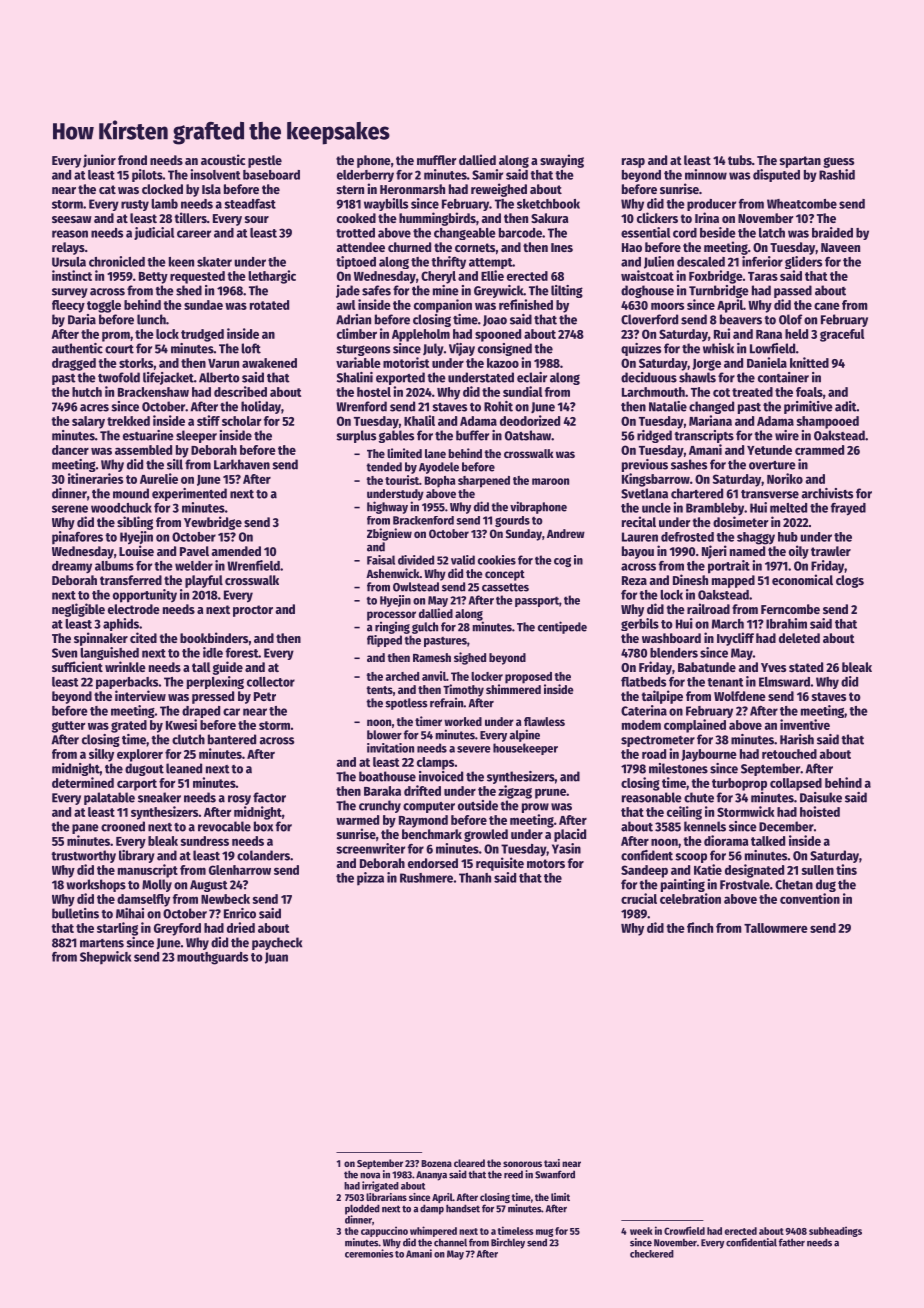 The height and width of the screenshot is (1308, 924). I want to click on swaying, so click(562, 161).
